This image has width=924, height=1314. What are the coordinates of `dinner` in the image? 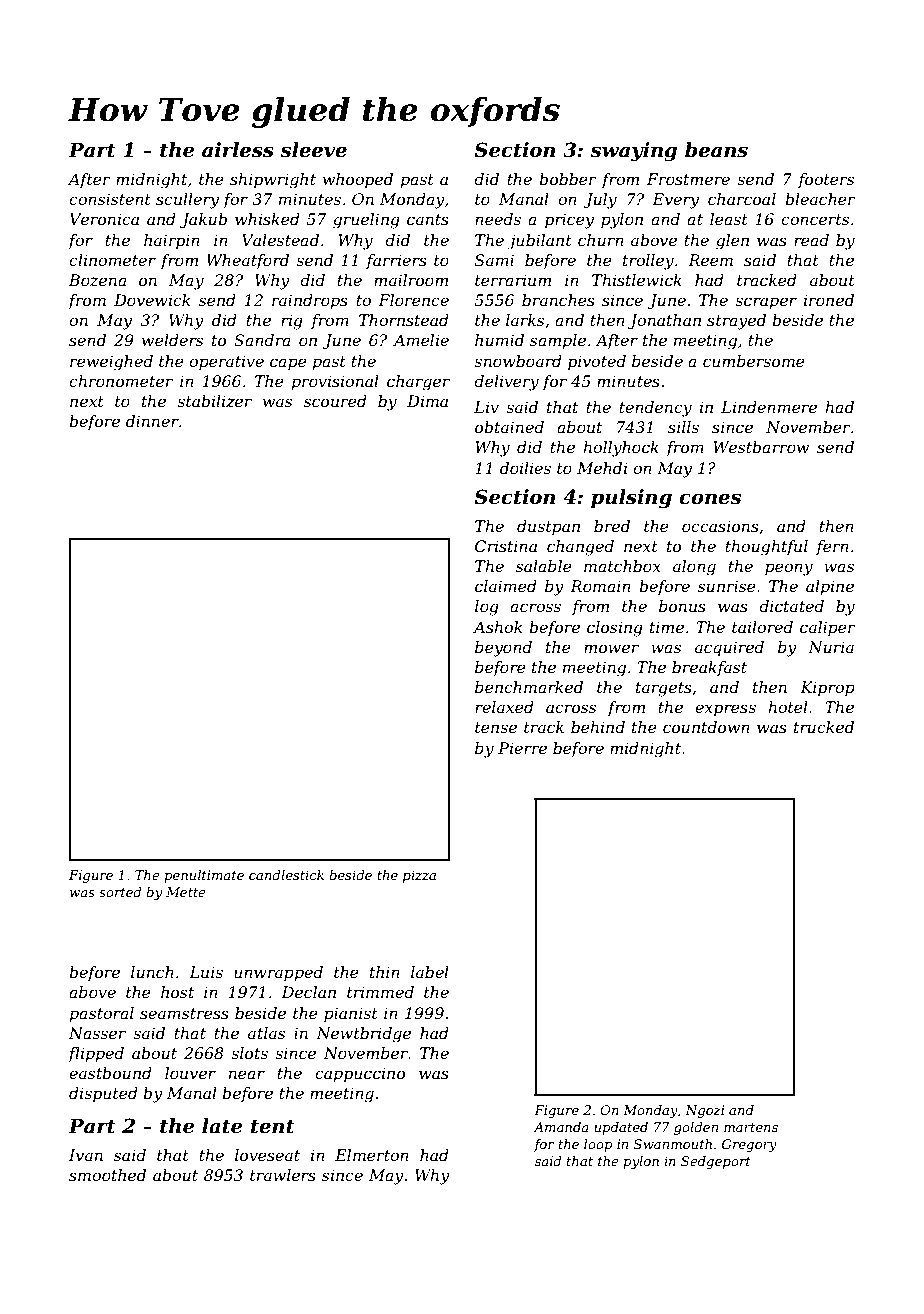 It's located at (152, 421).
